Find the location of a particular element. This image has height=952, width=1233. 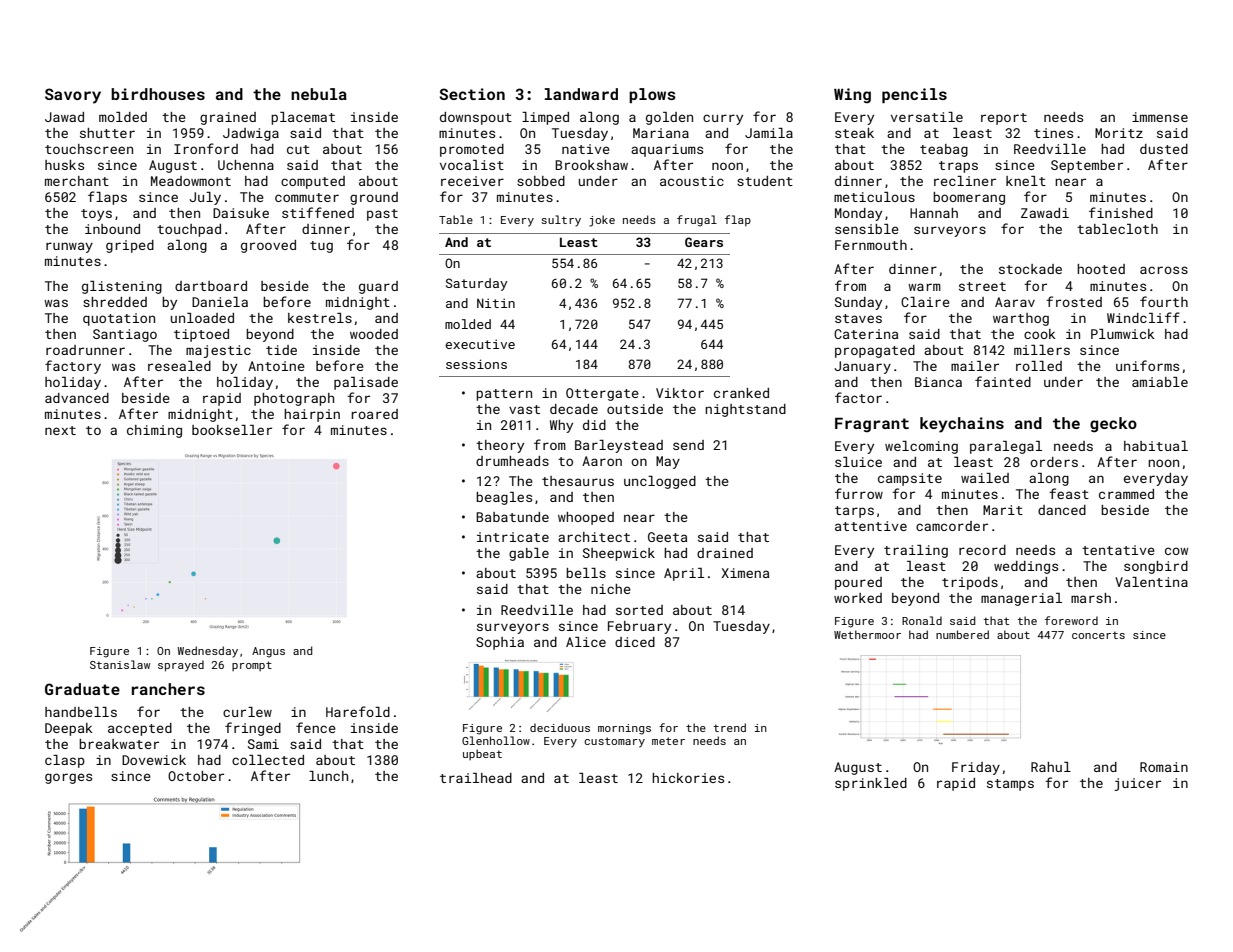

Geeta is located at coordinates (667, 537).
